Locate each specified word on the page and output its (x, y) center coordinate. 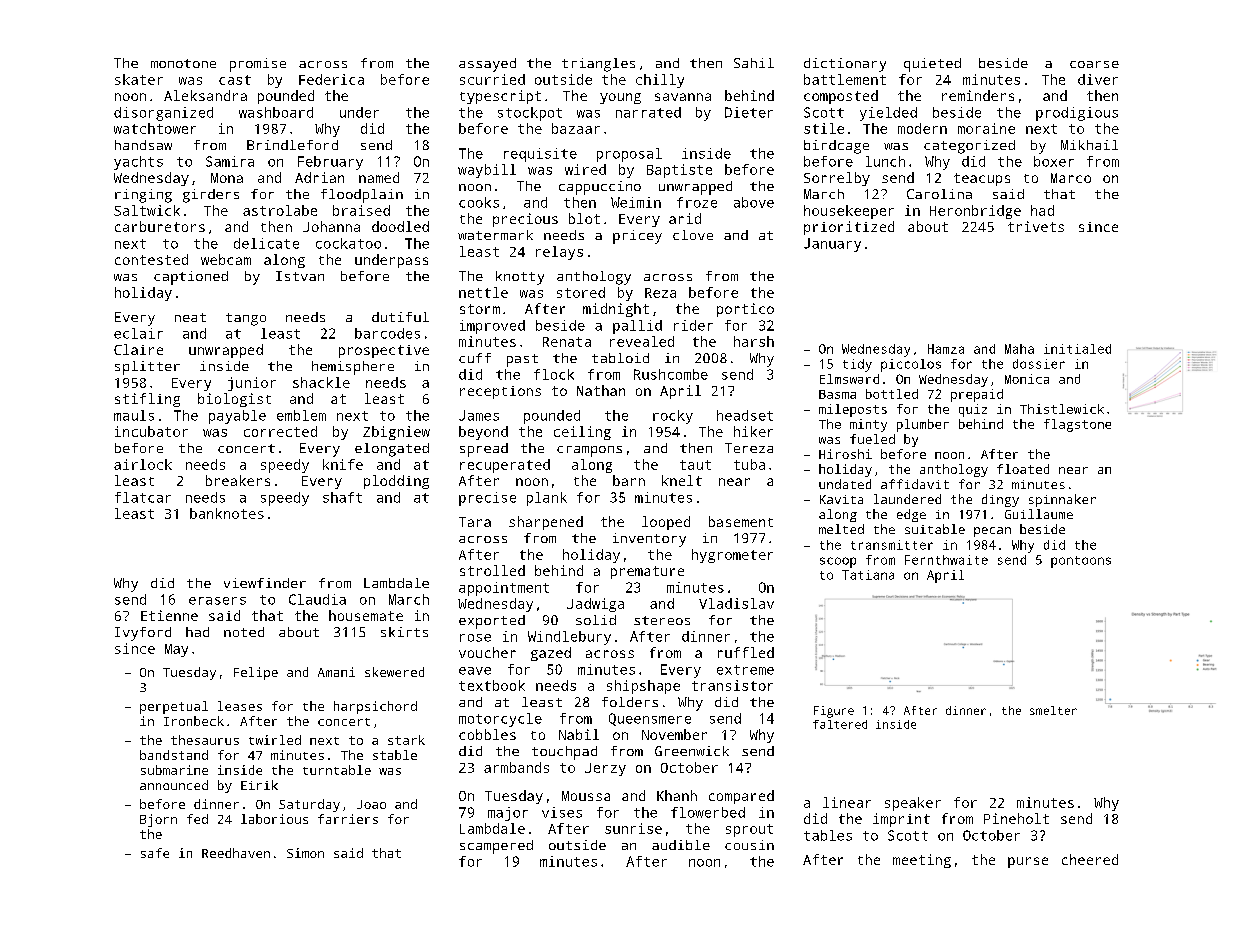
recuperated (505, 466)
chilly (660, 81)
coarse (1094, 64)
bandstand (174, 755)
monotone (183, 63)
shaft (342, 497)
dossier (1039, 364)
